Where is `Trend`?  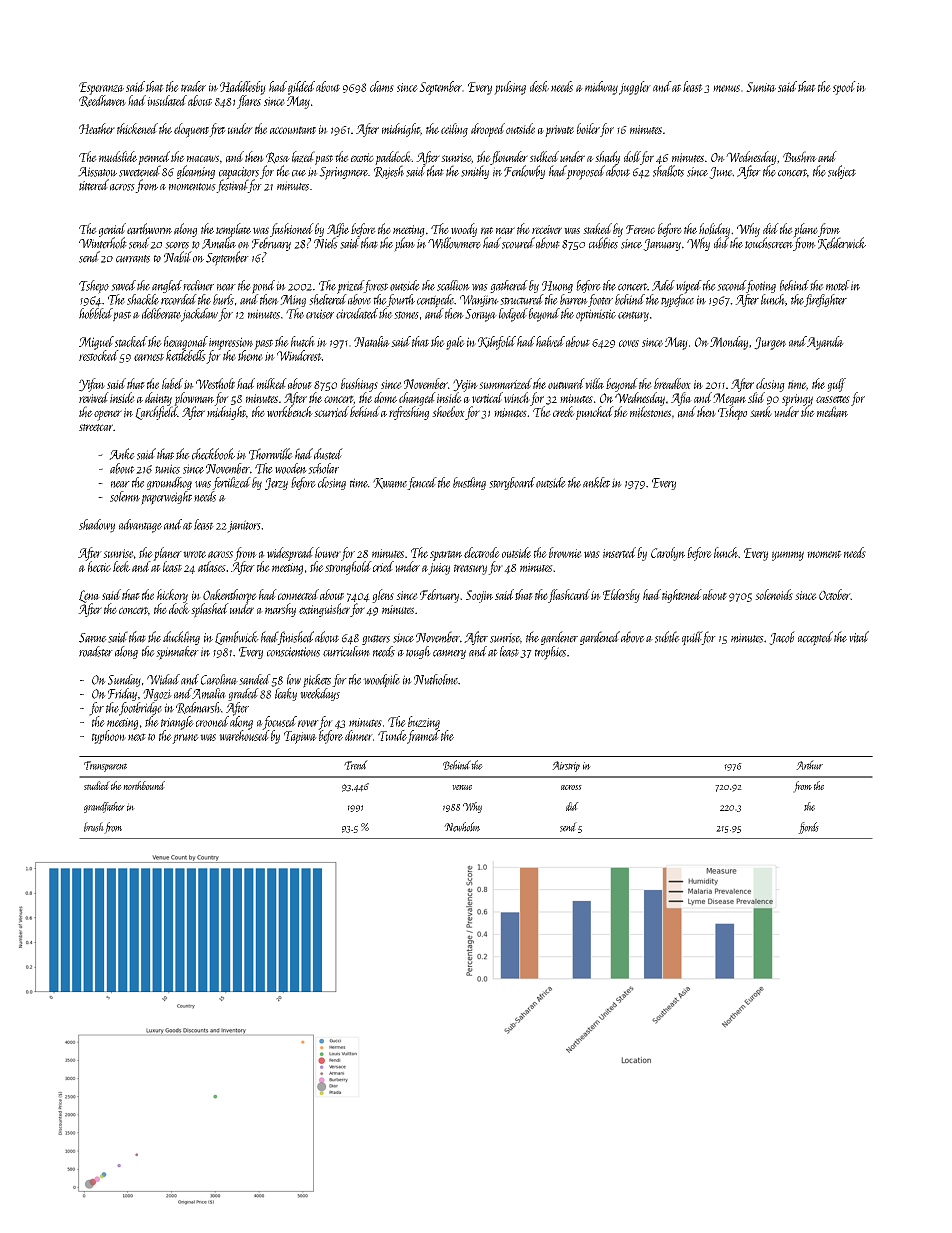 Trend is located at coordinates (356, 765).
